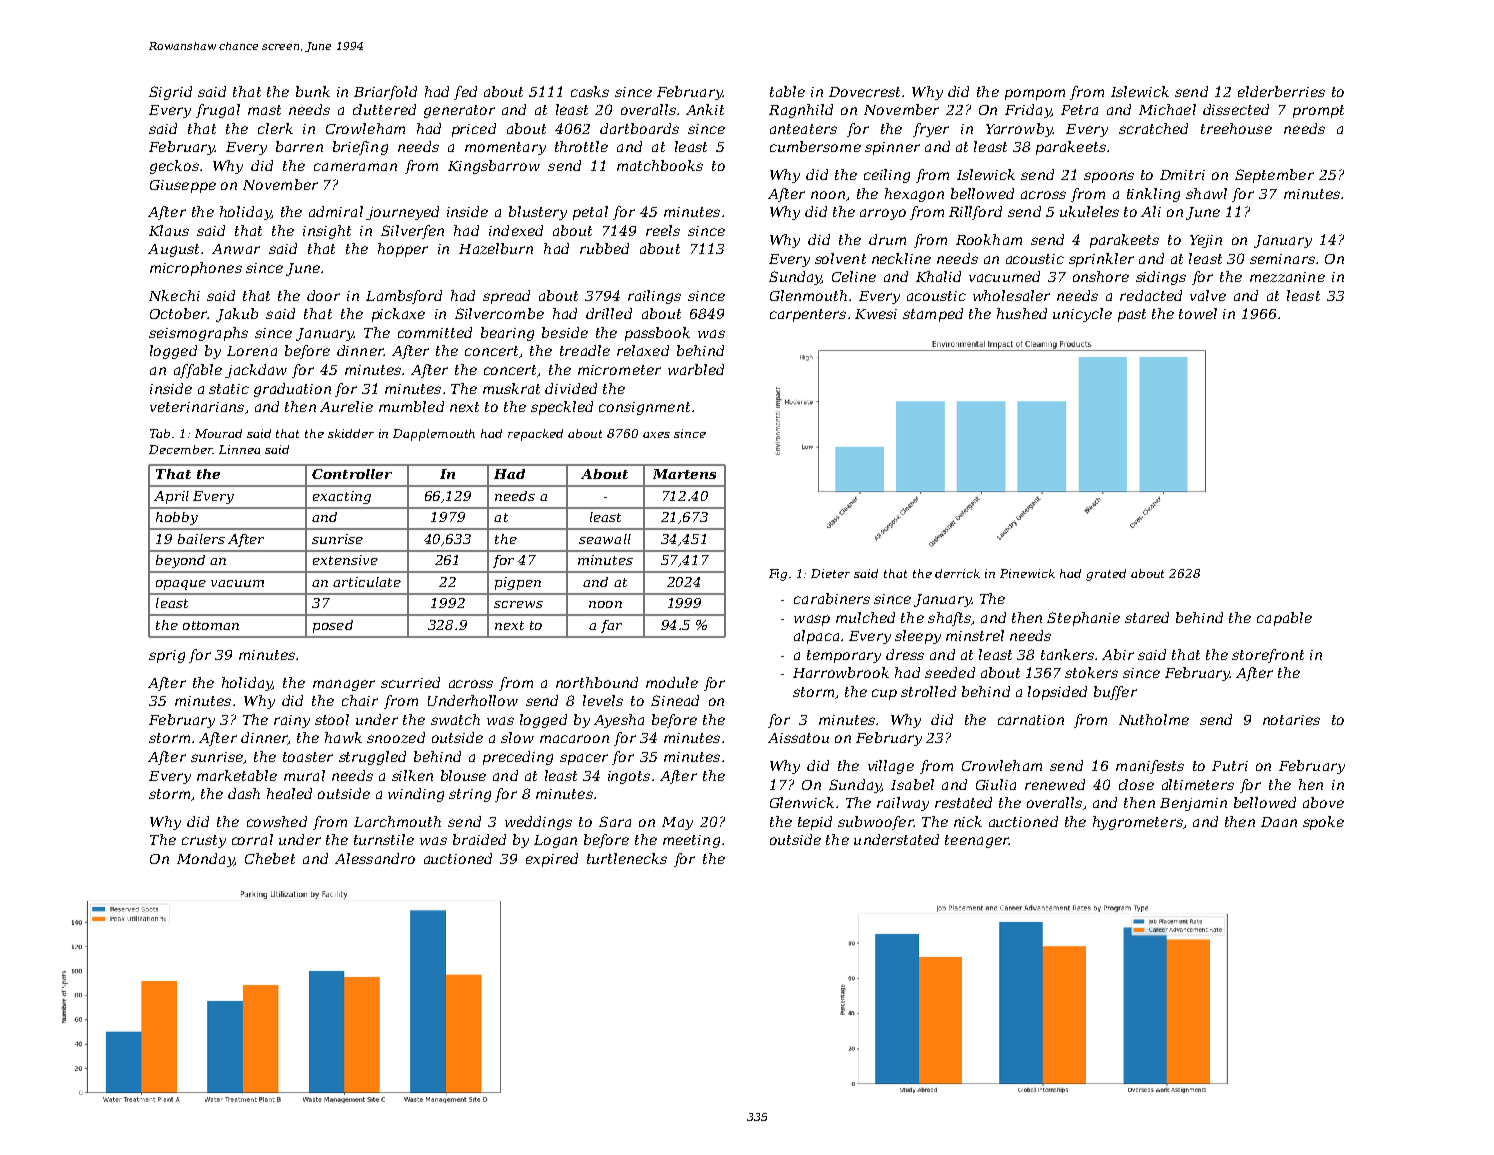 This image has width=1494, height=1155. I want to click on sidings, so click(1161, 278).
